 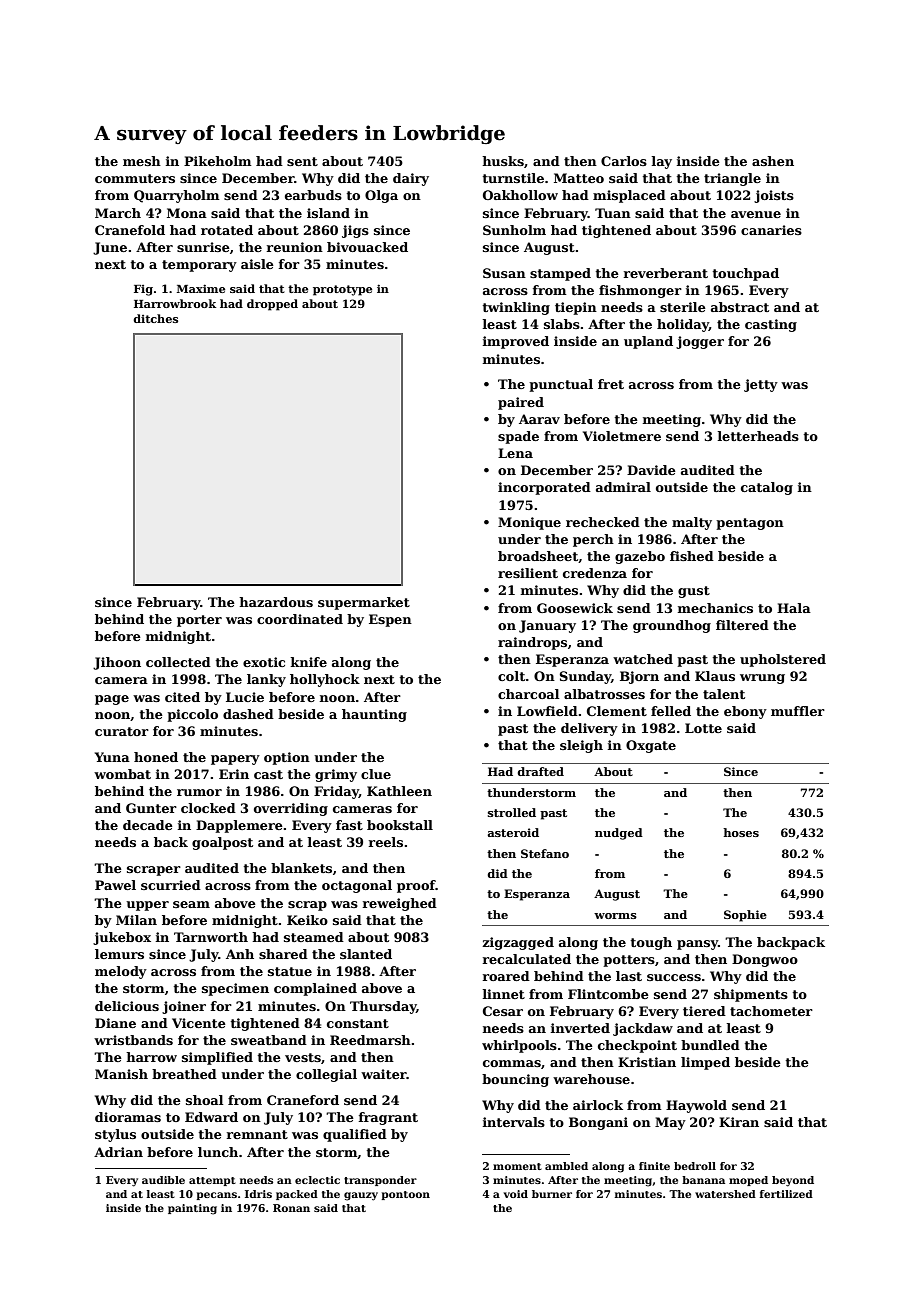 I want to click on canaries, so click(x=771, y=230).
